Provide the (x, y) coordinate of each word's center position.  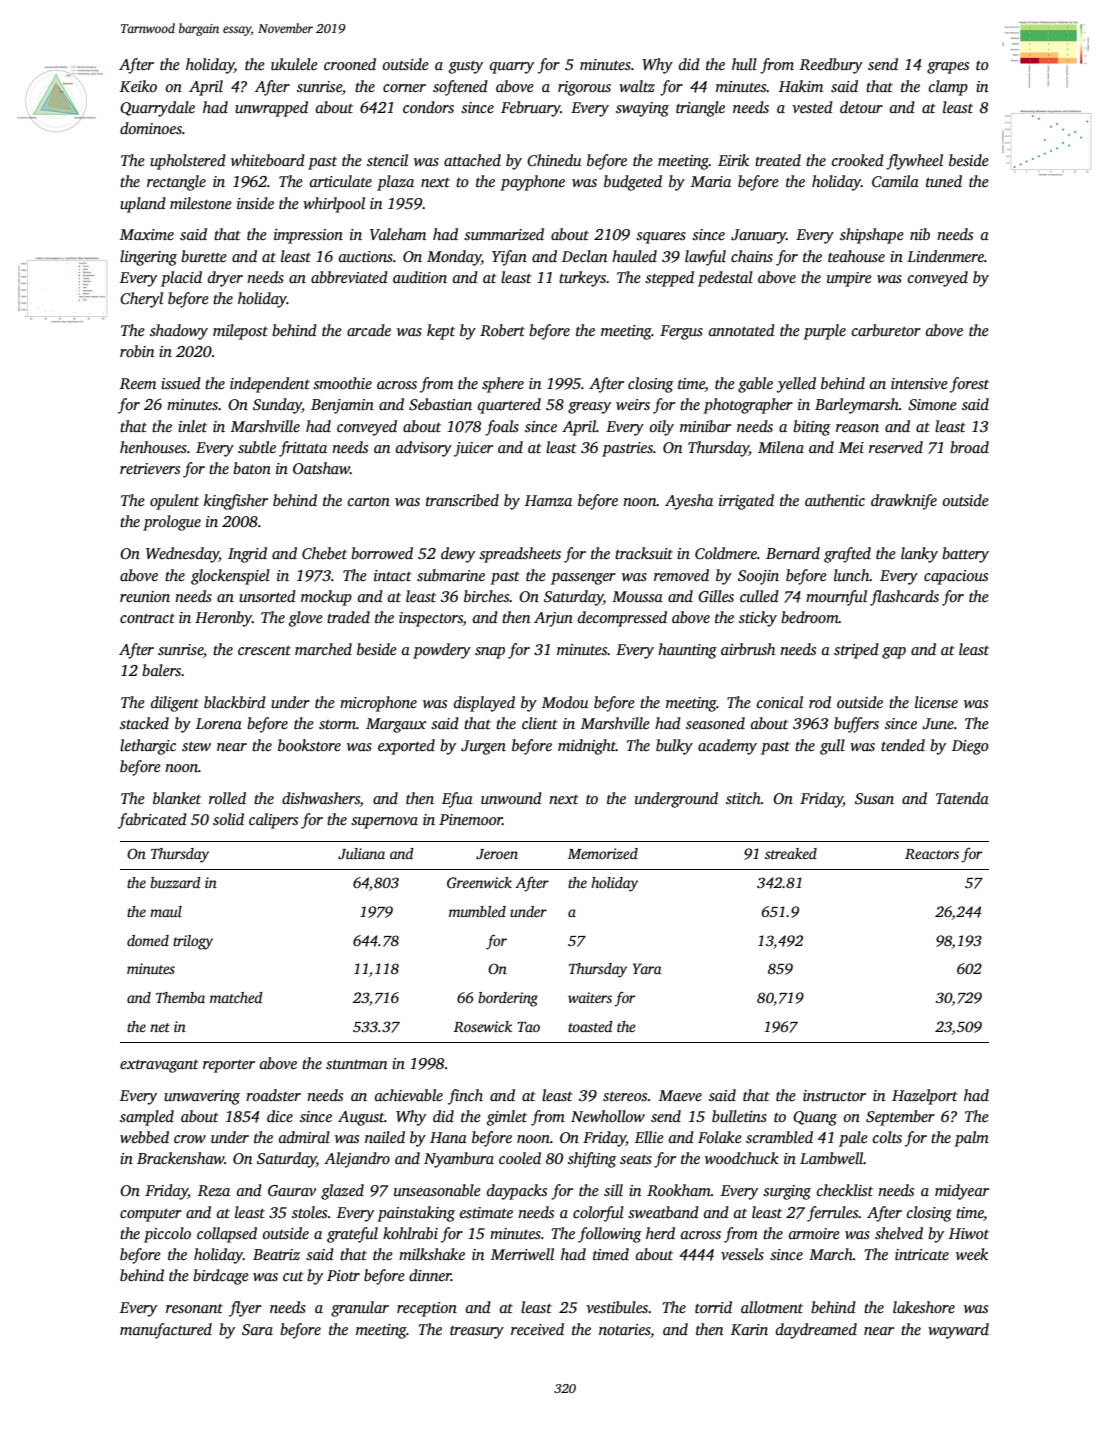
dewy (458, 555)
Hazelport (925, 1097)
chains (752, 256)
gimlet (507, 1118)
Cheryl (141, 300)
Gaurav (292, 1191)
